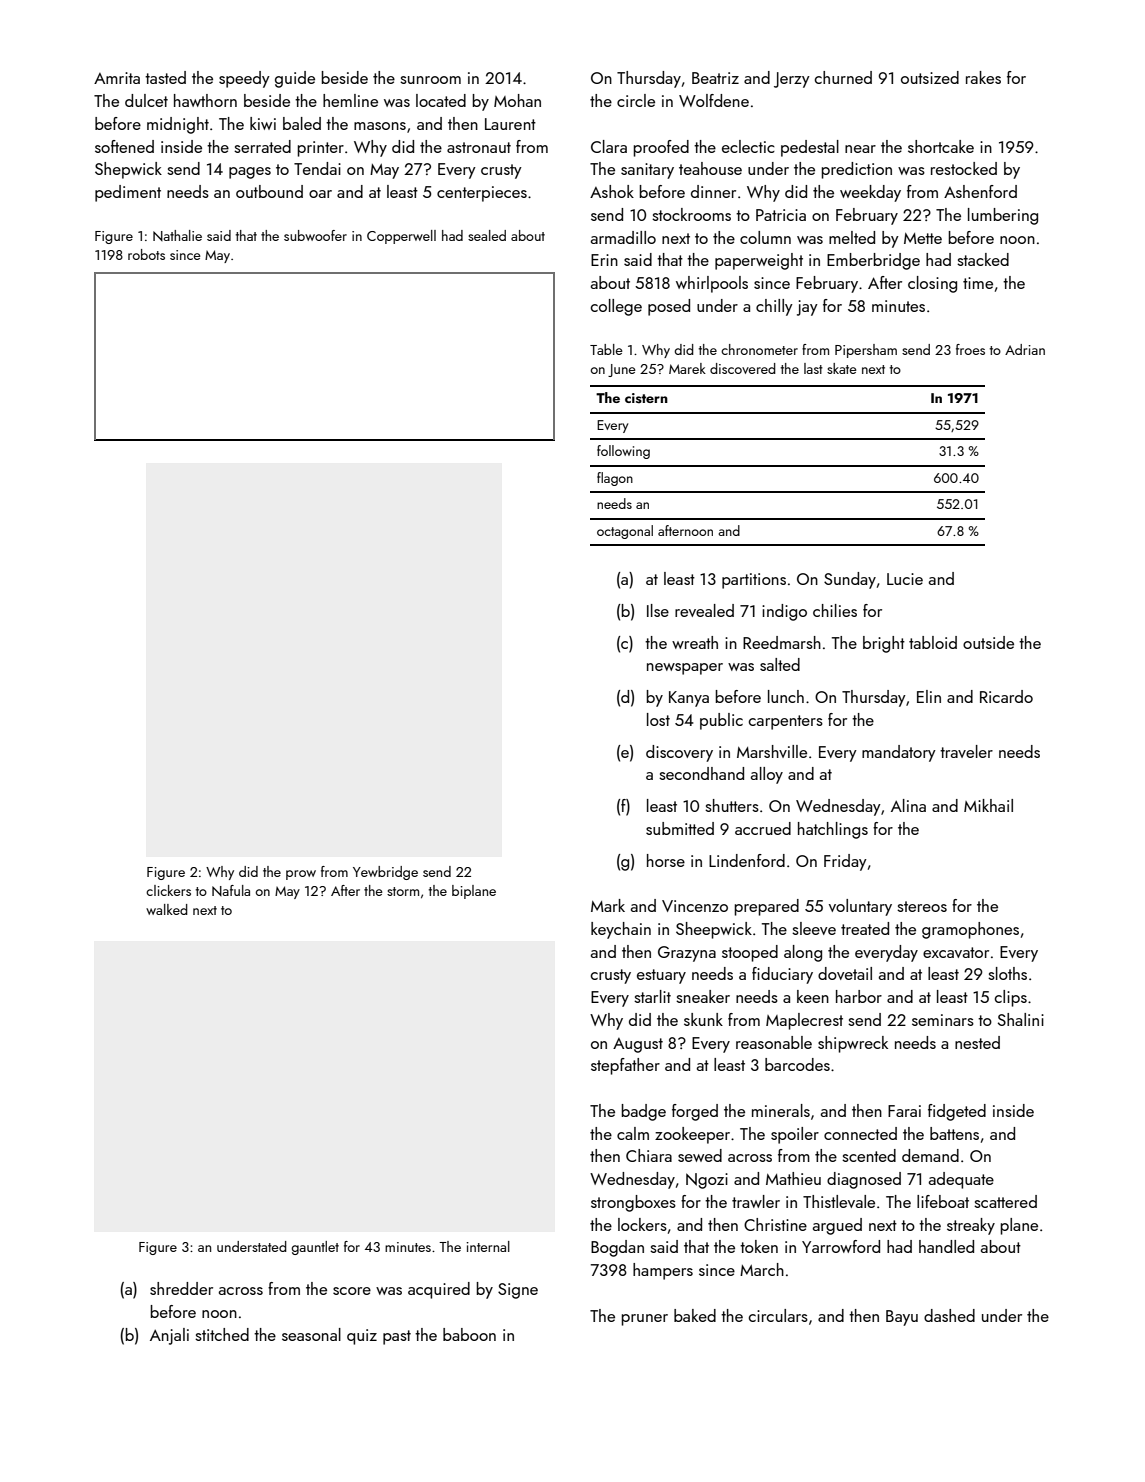  Describe the element at coordinates (518, 1291) in the page. I see `Signe` at that location.
